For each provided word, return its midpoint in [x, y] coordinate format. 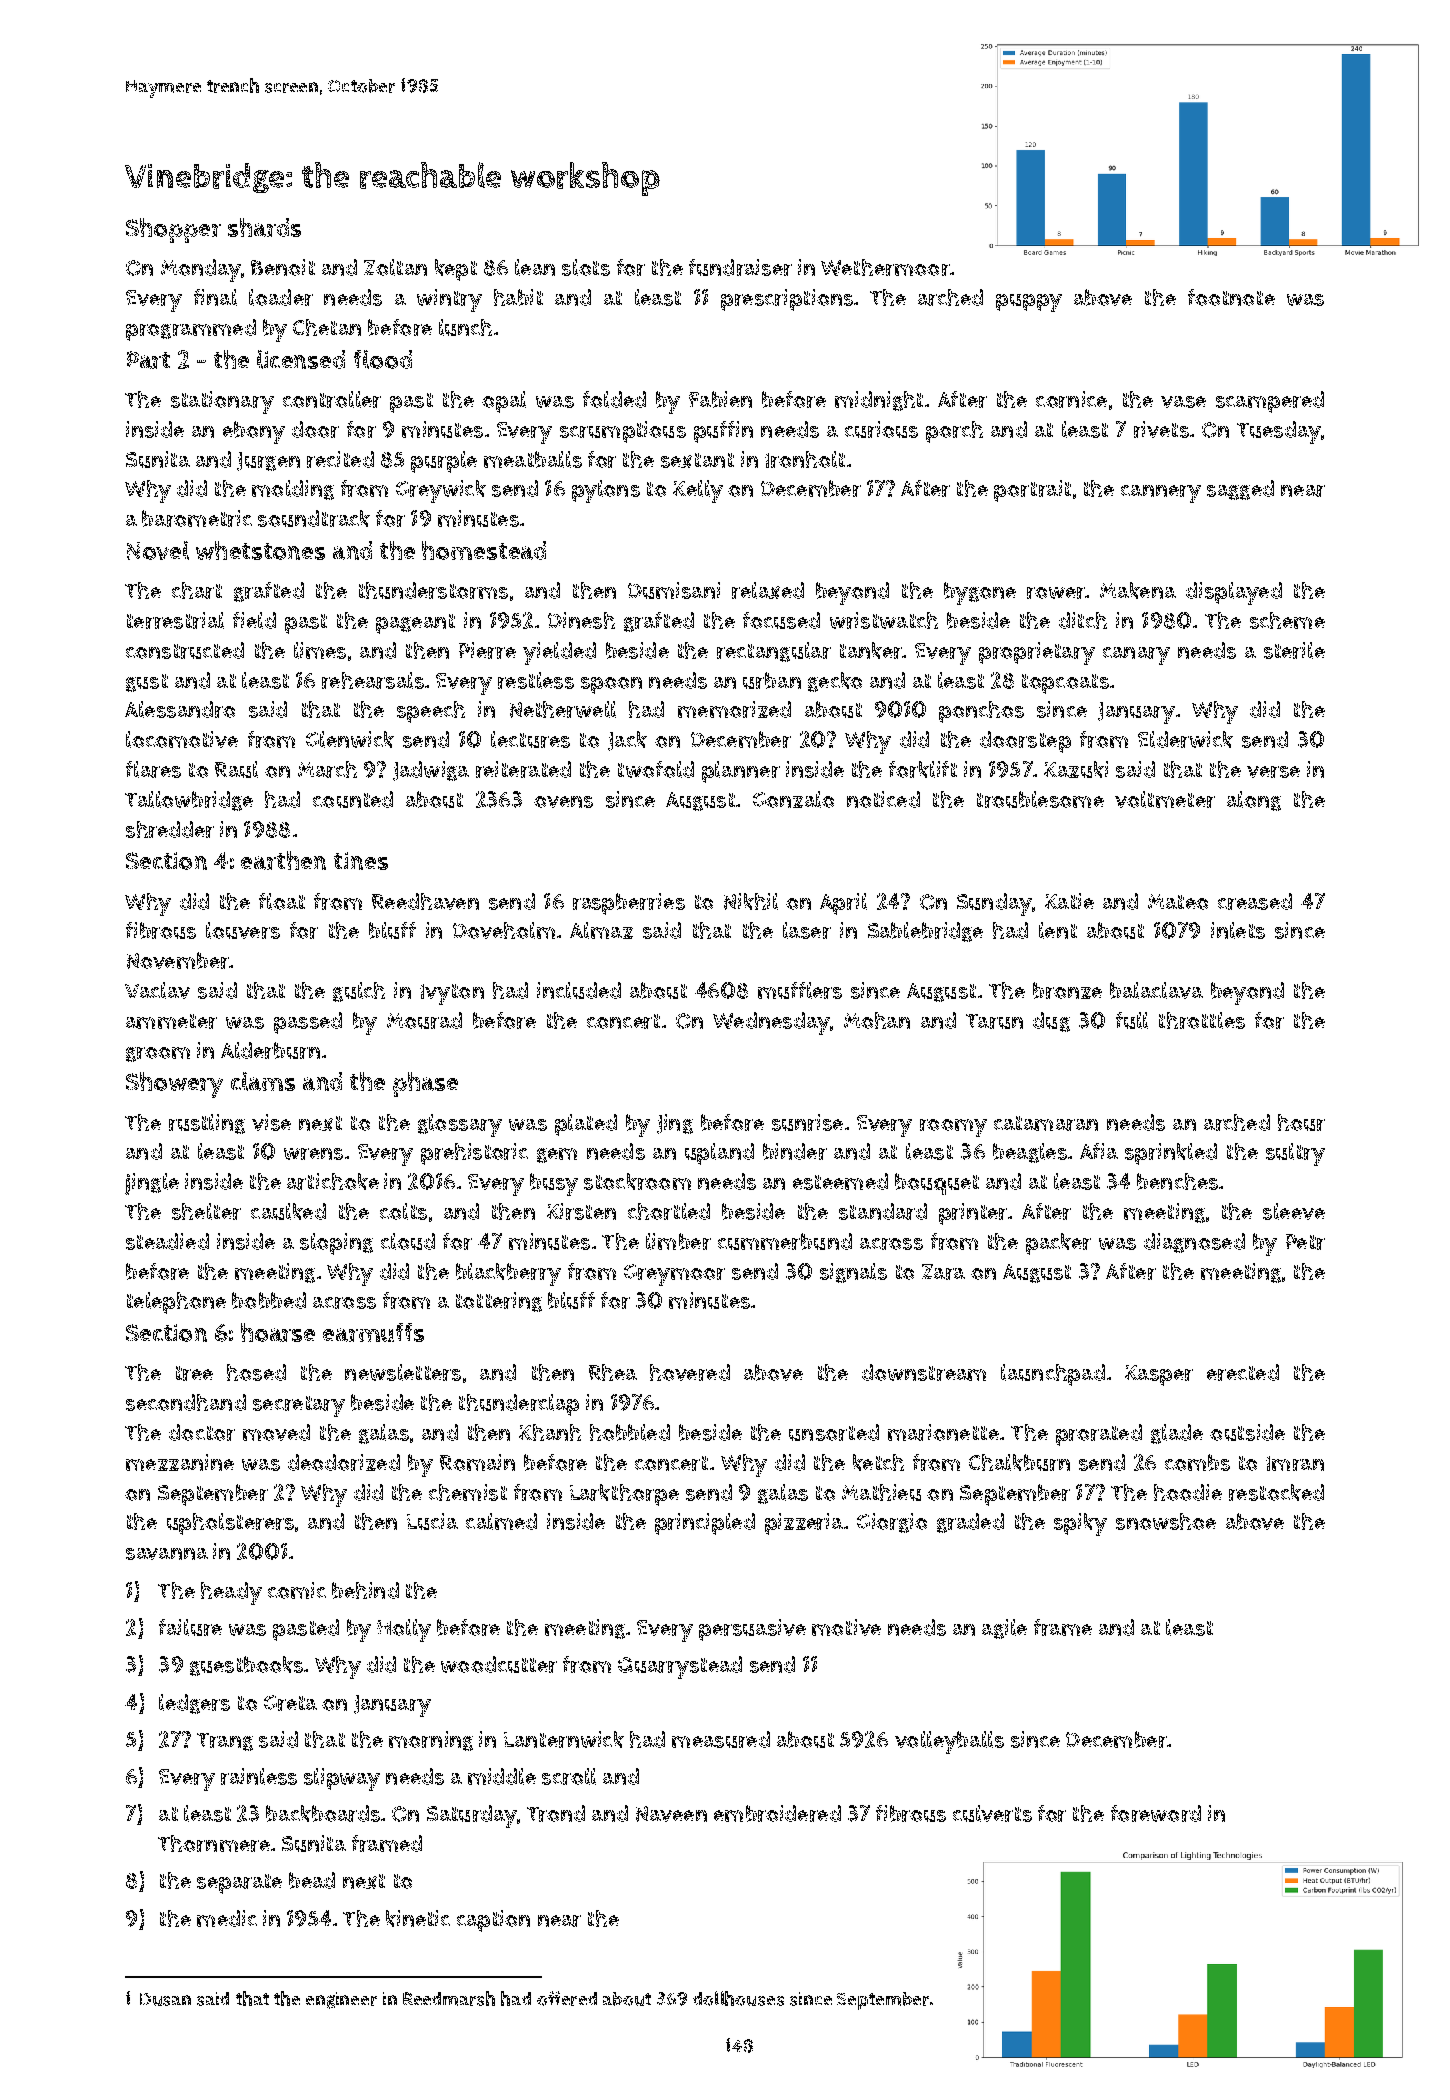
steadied [167, 1241]
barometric [197, 518]
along [1254, 801]
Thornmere [214, 1843]
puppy [1029, 303]
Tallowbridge [189, 801]
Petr [1305, 1242]
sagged [1240, 490]
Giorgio [892, 1523]
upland [719, 1154]
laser [807, 930]
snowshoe [1166, 1521]
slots [586, 267]
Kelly [698, 491]
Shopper [173, 230]
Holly [404, 1630]
